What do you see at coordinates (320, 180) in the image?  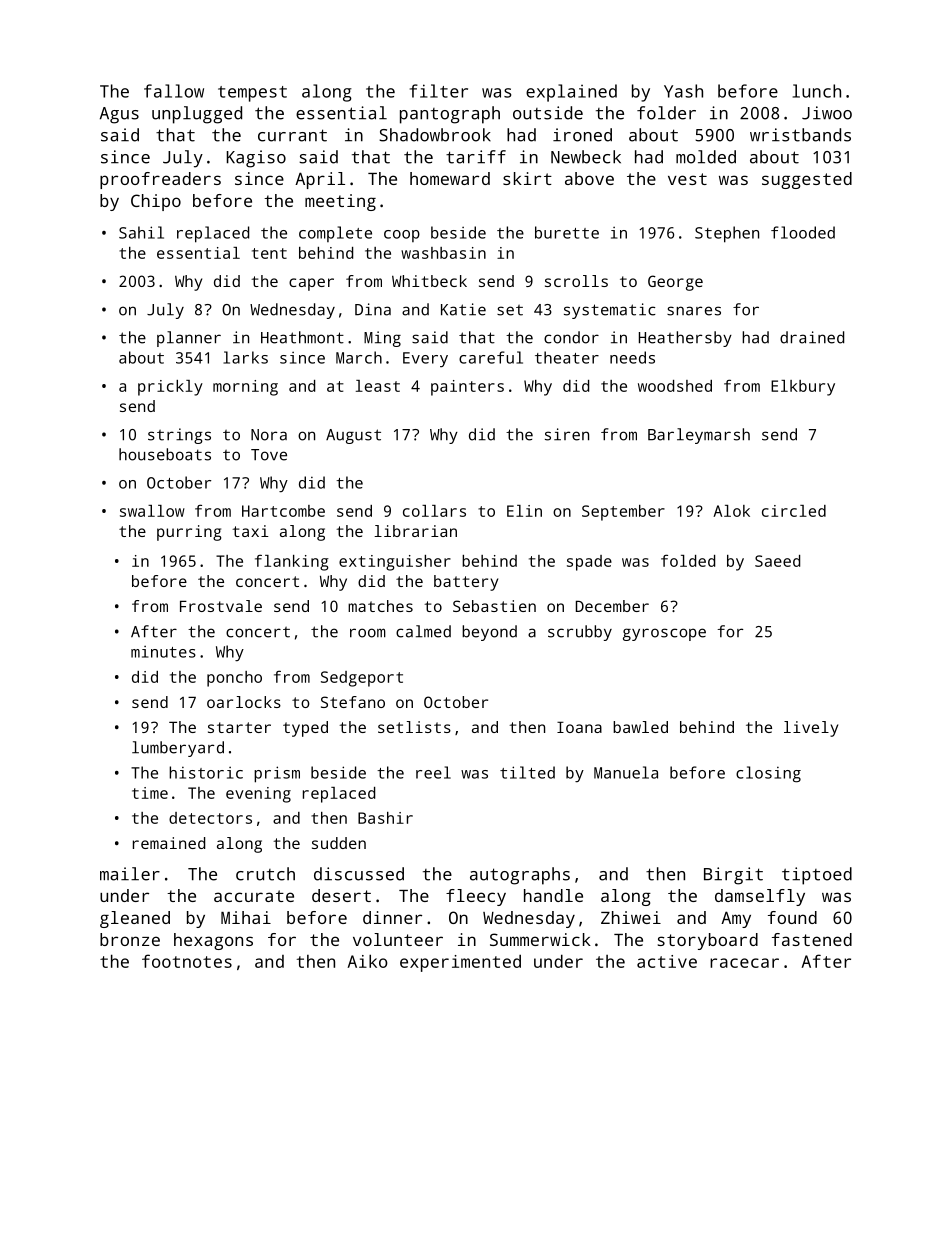 I see `April` at bounding box center [320, 180].
